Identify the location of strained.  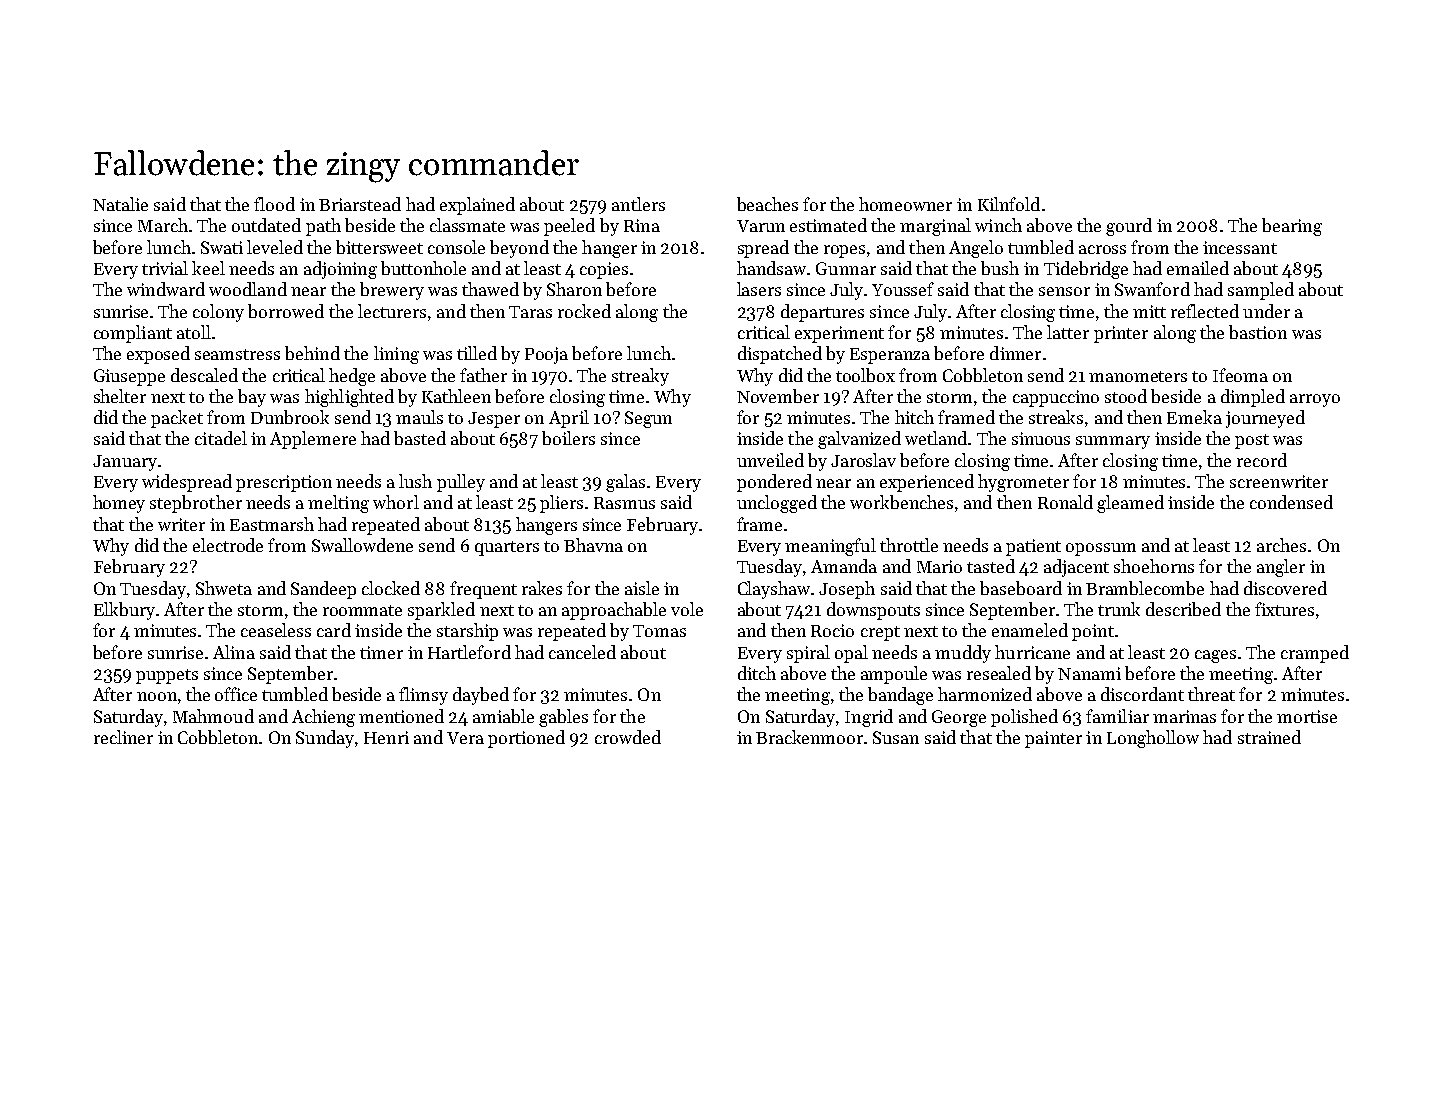
(1269, 737).
